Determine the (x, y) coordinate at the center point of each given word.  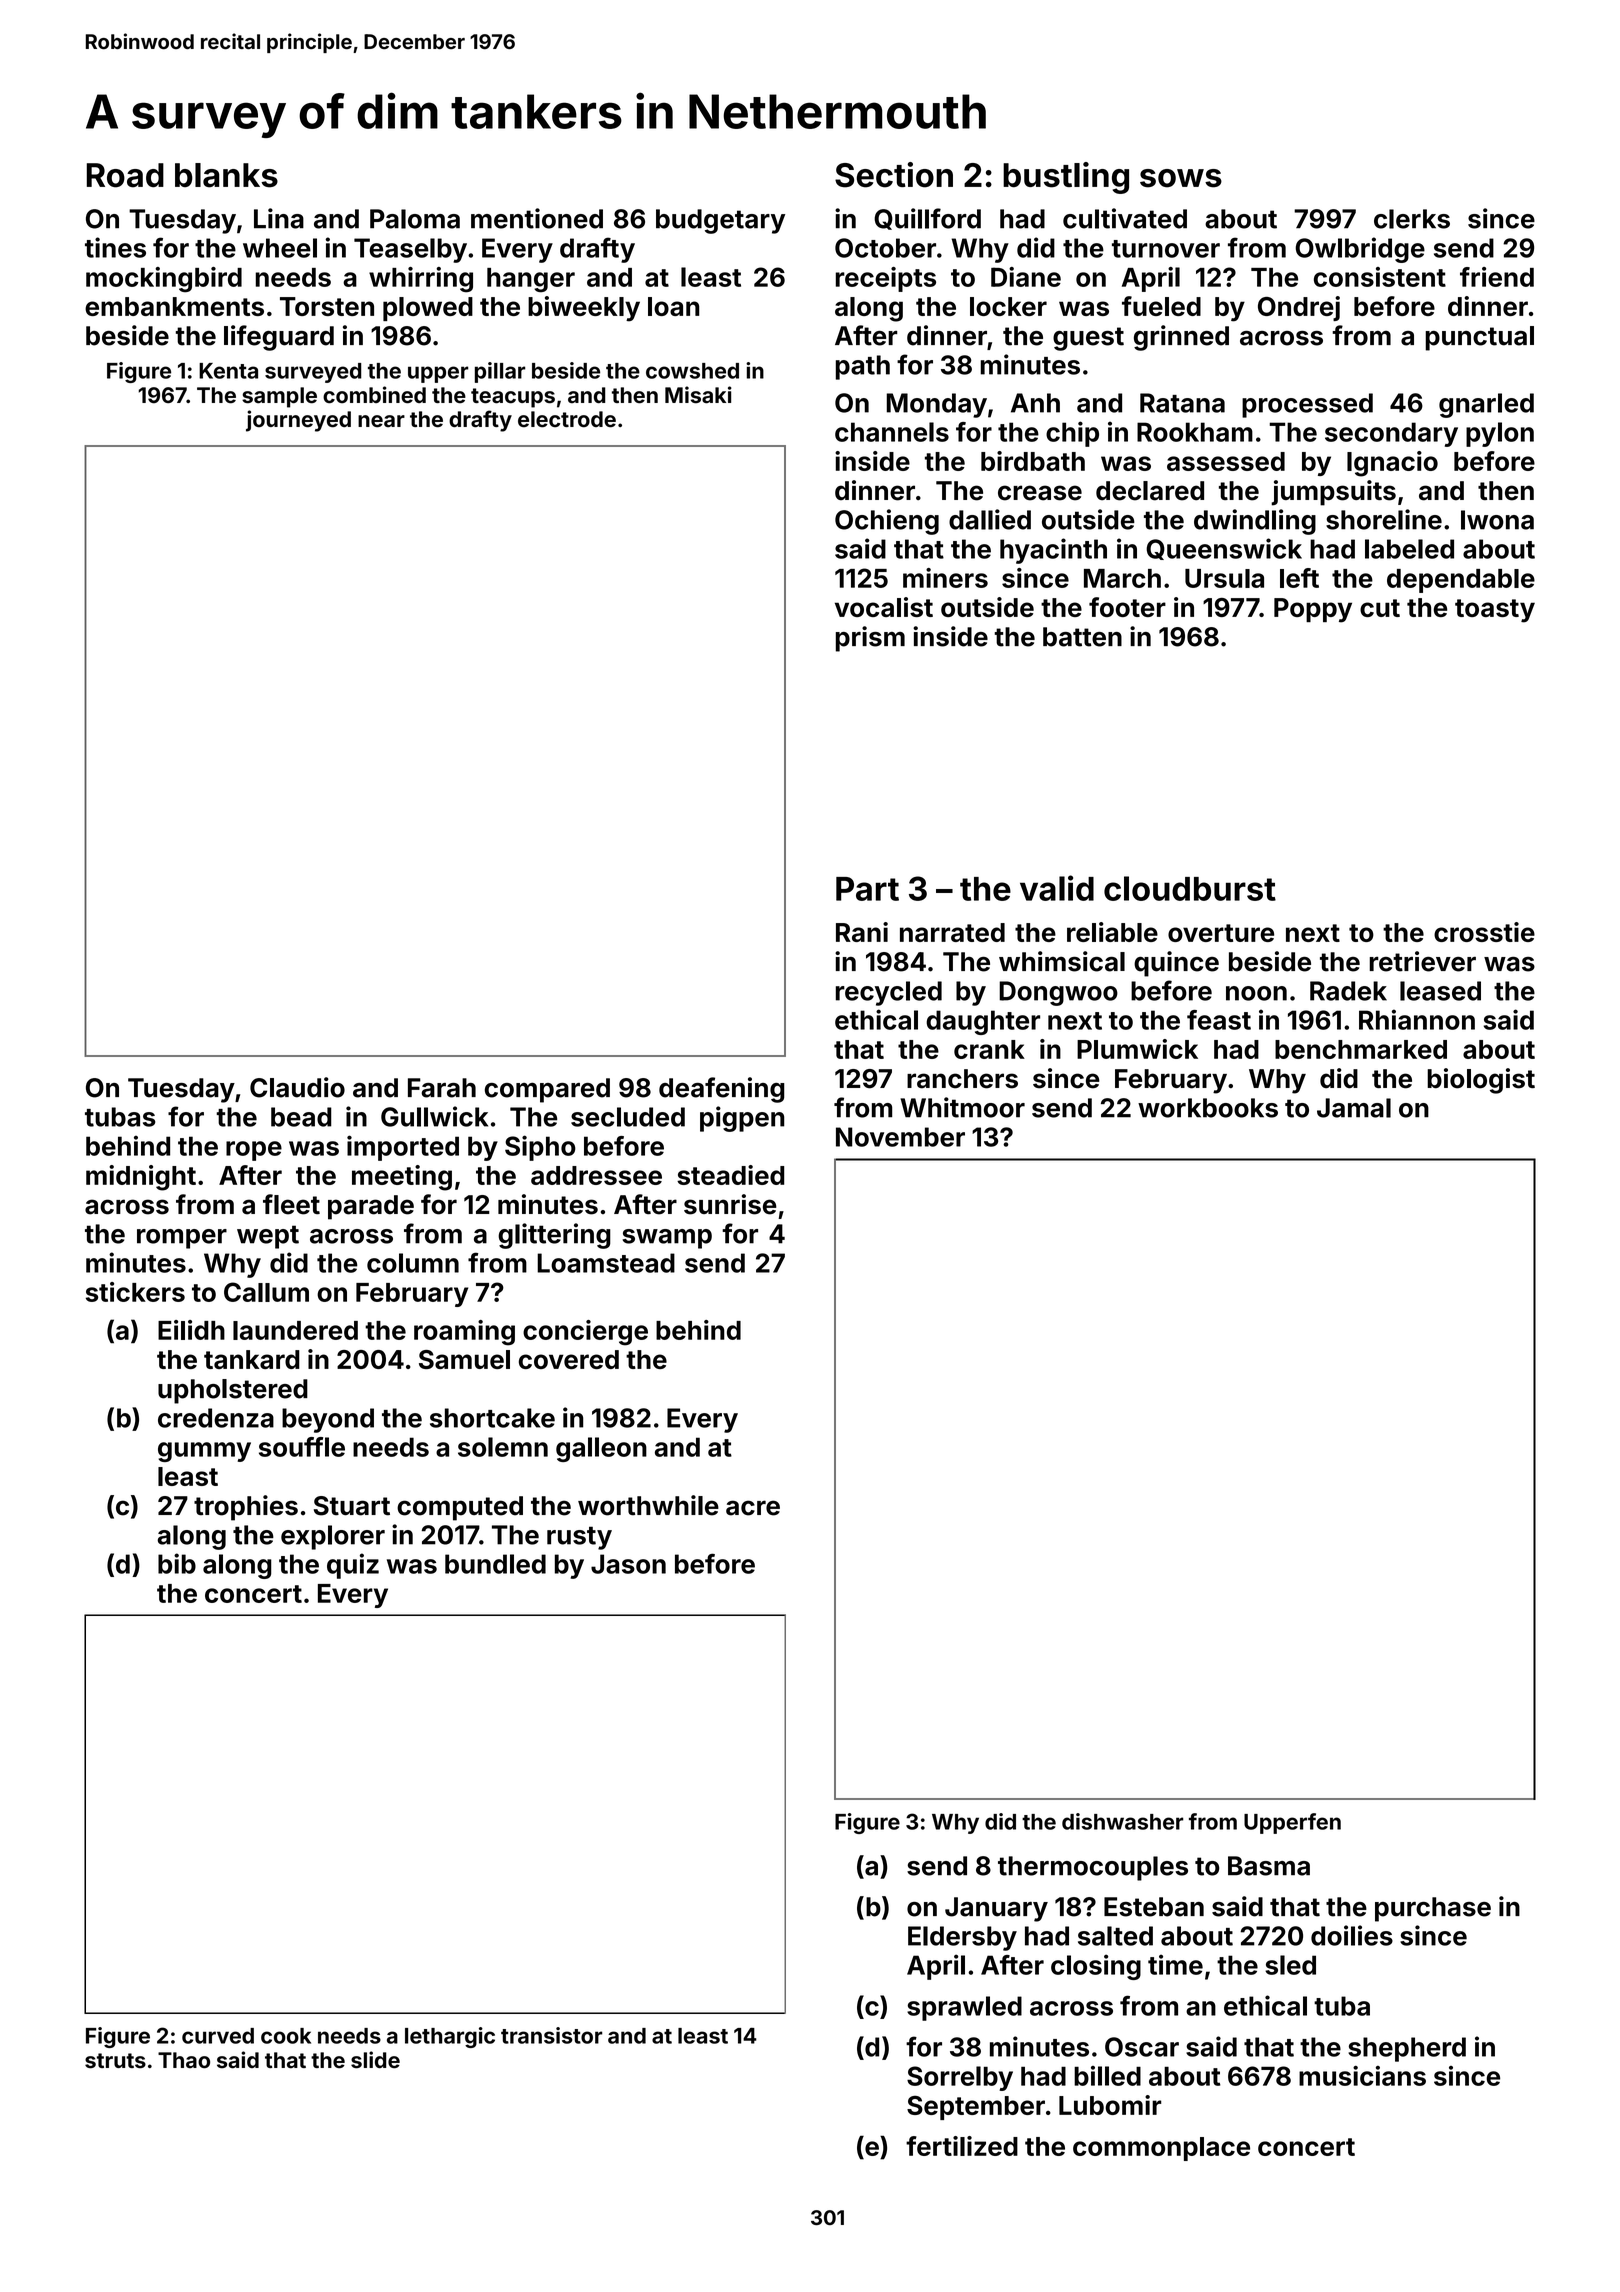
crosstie (1484, 932)
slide (375, 2060)
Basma (1269, 1866)
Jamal (1354, 1108)
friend (1497, 277)
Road (125, 175)
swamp (667, 1239)
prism (870, 639)
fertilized (962, 2146)
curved (218, 2036)
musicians (1362, 2076)
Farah (442, 1088)
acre (753, 1508)
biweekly (584, 309)
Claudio (297, 1087)
